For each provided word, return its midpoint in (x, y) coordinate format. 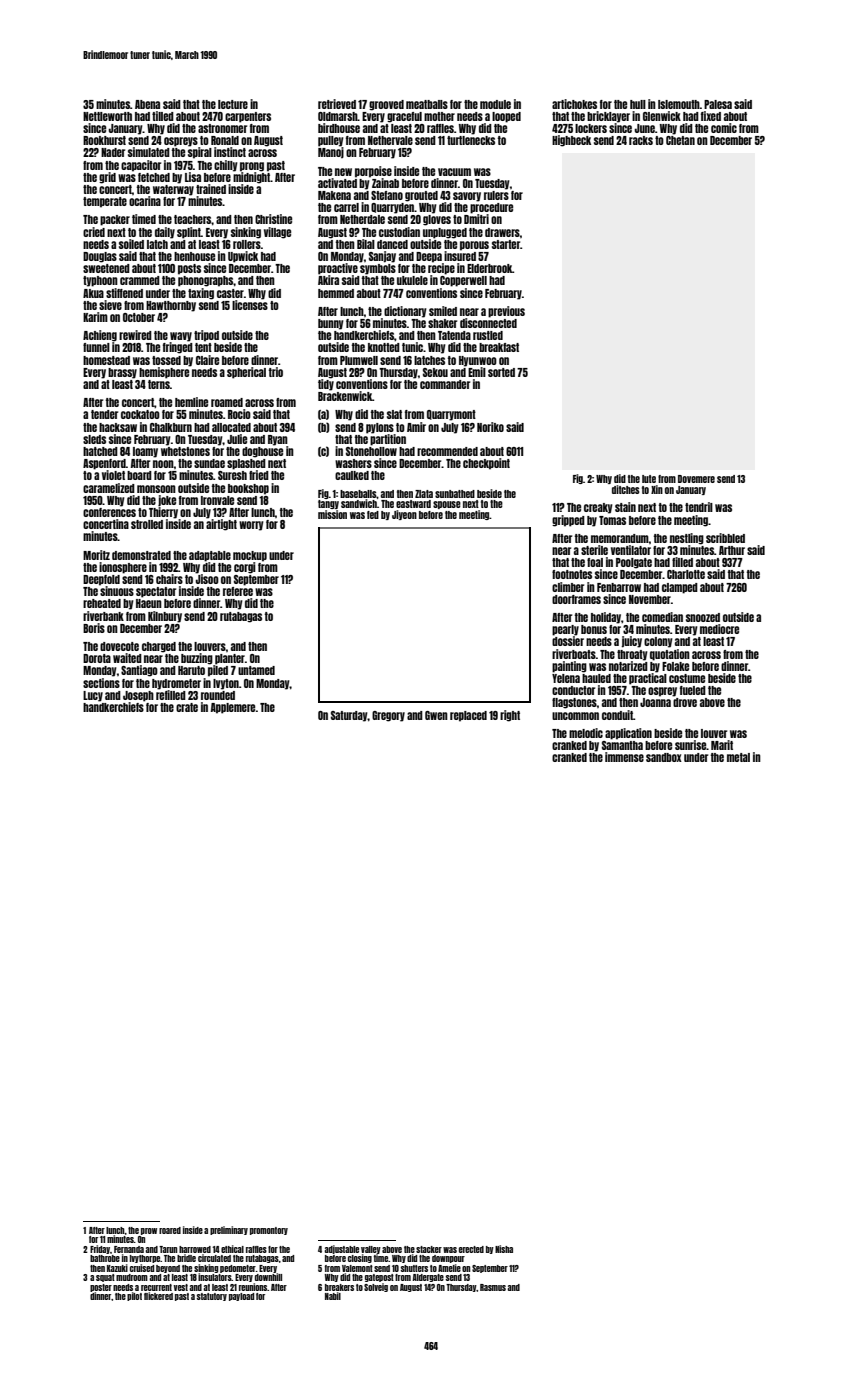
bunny (331, 324)
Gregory (388, 716)
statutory (211, 1297)
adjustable (341, 1249)
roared (170, 1230)
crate (187, 707)
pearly (565, 630)
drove (685, 702)
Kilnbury (165, 617)
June (645, 128)
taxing (201, 294)
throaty (632, 655)
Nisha (504, 1249)
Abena (147, 104)
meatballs (427, 104)
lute (649, 479)
